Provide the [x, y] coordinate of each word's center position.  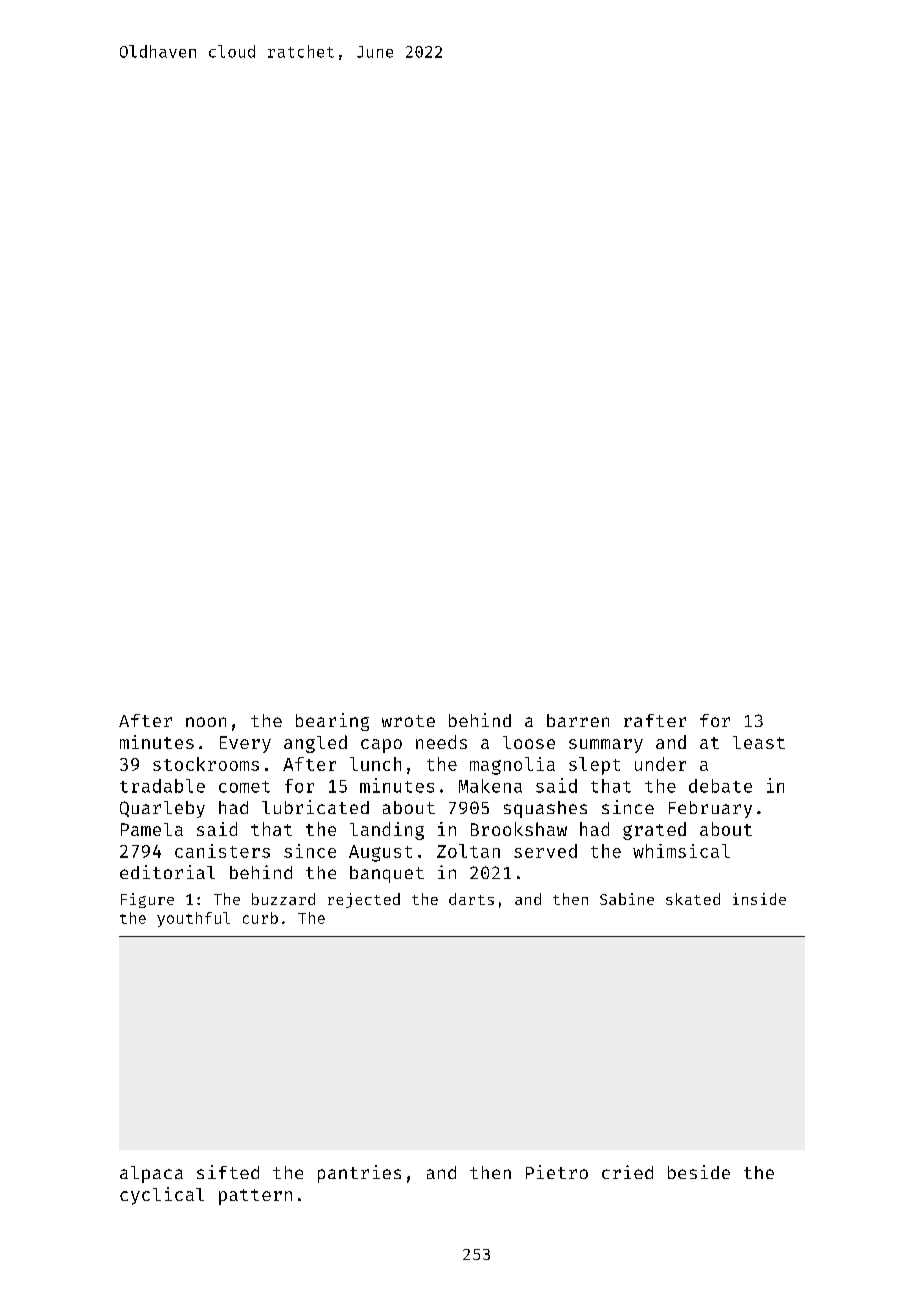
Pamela [152, 829]
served [545, 851]
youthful [193, 919]
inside [759, 899]
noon [206, 722]
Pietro [557, 1172]
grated [654, 831]
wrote [408, 721]
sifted [228, 1172]
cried [627, 1172]
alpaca [151, 1174]
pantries [359, 1174]
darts [471, 899]
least [759, 742]
